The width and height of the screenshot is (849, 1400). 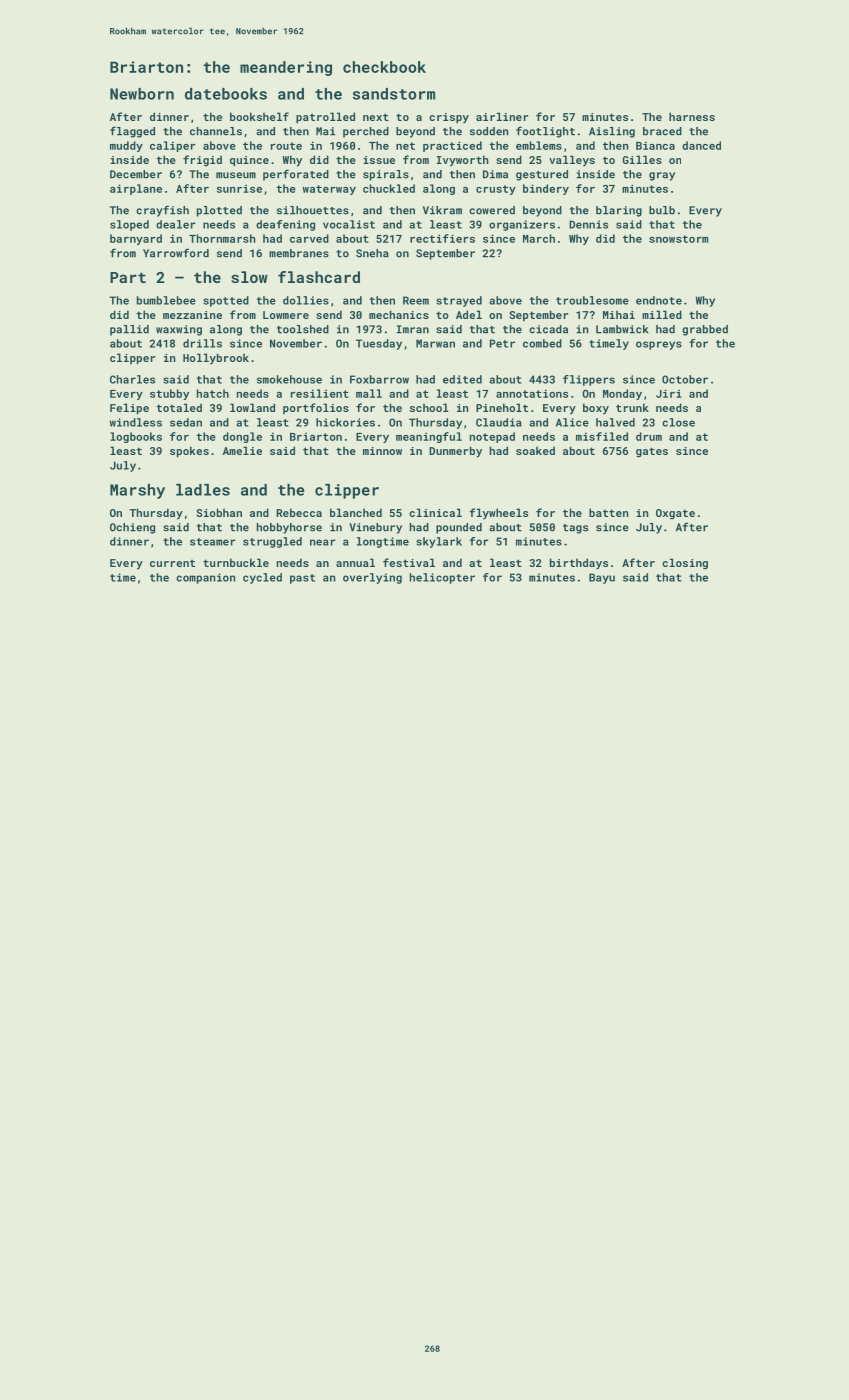 What do you see at coordinates (502, 407) in the screenshot?
I see `Pineholt` at bounding box center [502, 407].
